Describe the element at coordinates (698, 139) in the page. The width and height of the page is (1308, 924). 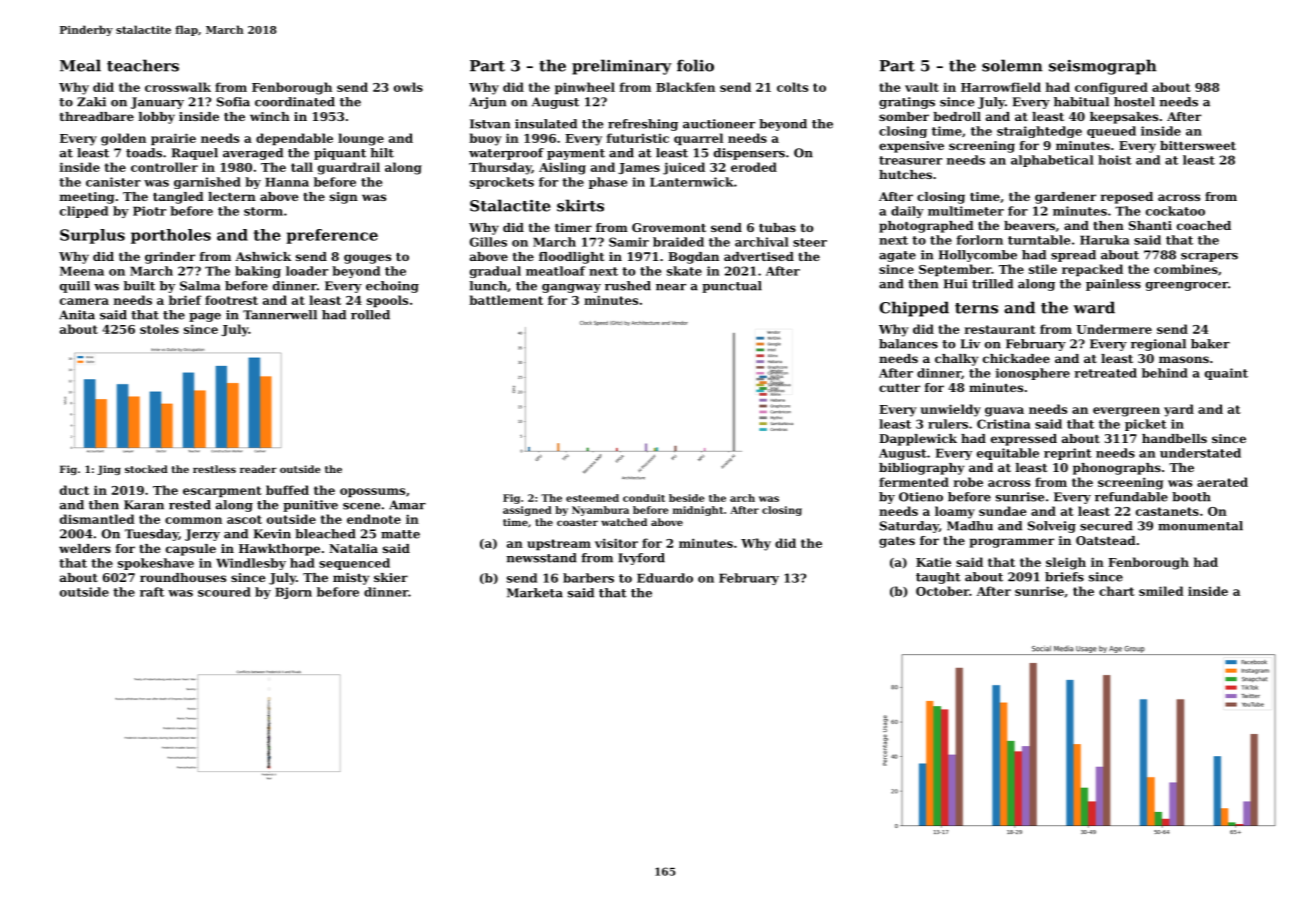
I see `quarrel` at that location.
